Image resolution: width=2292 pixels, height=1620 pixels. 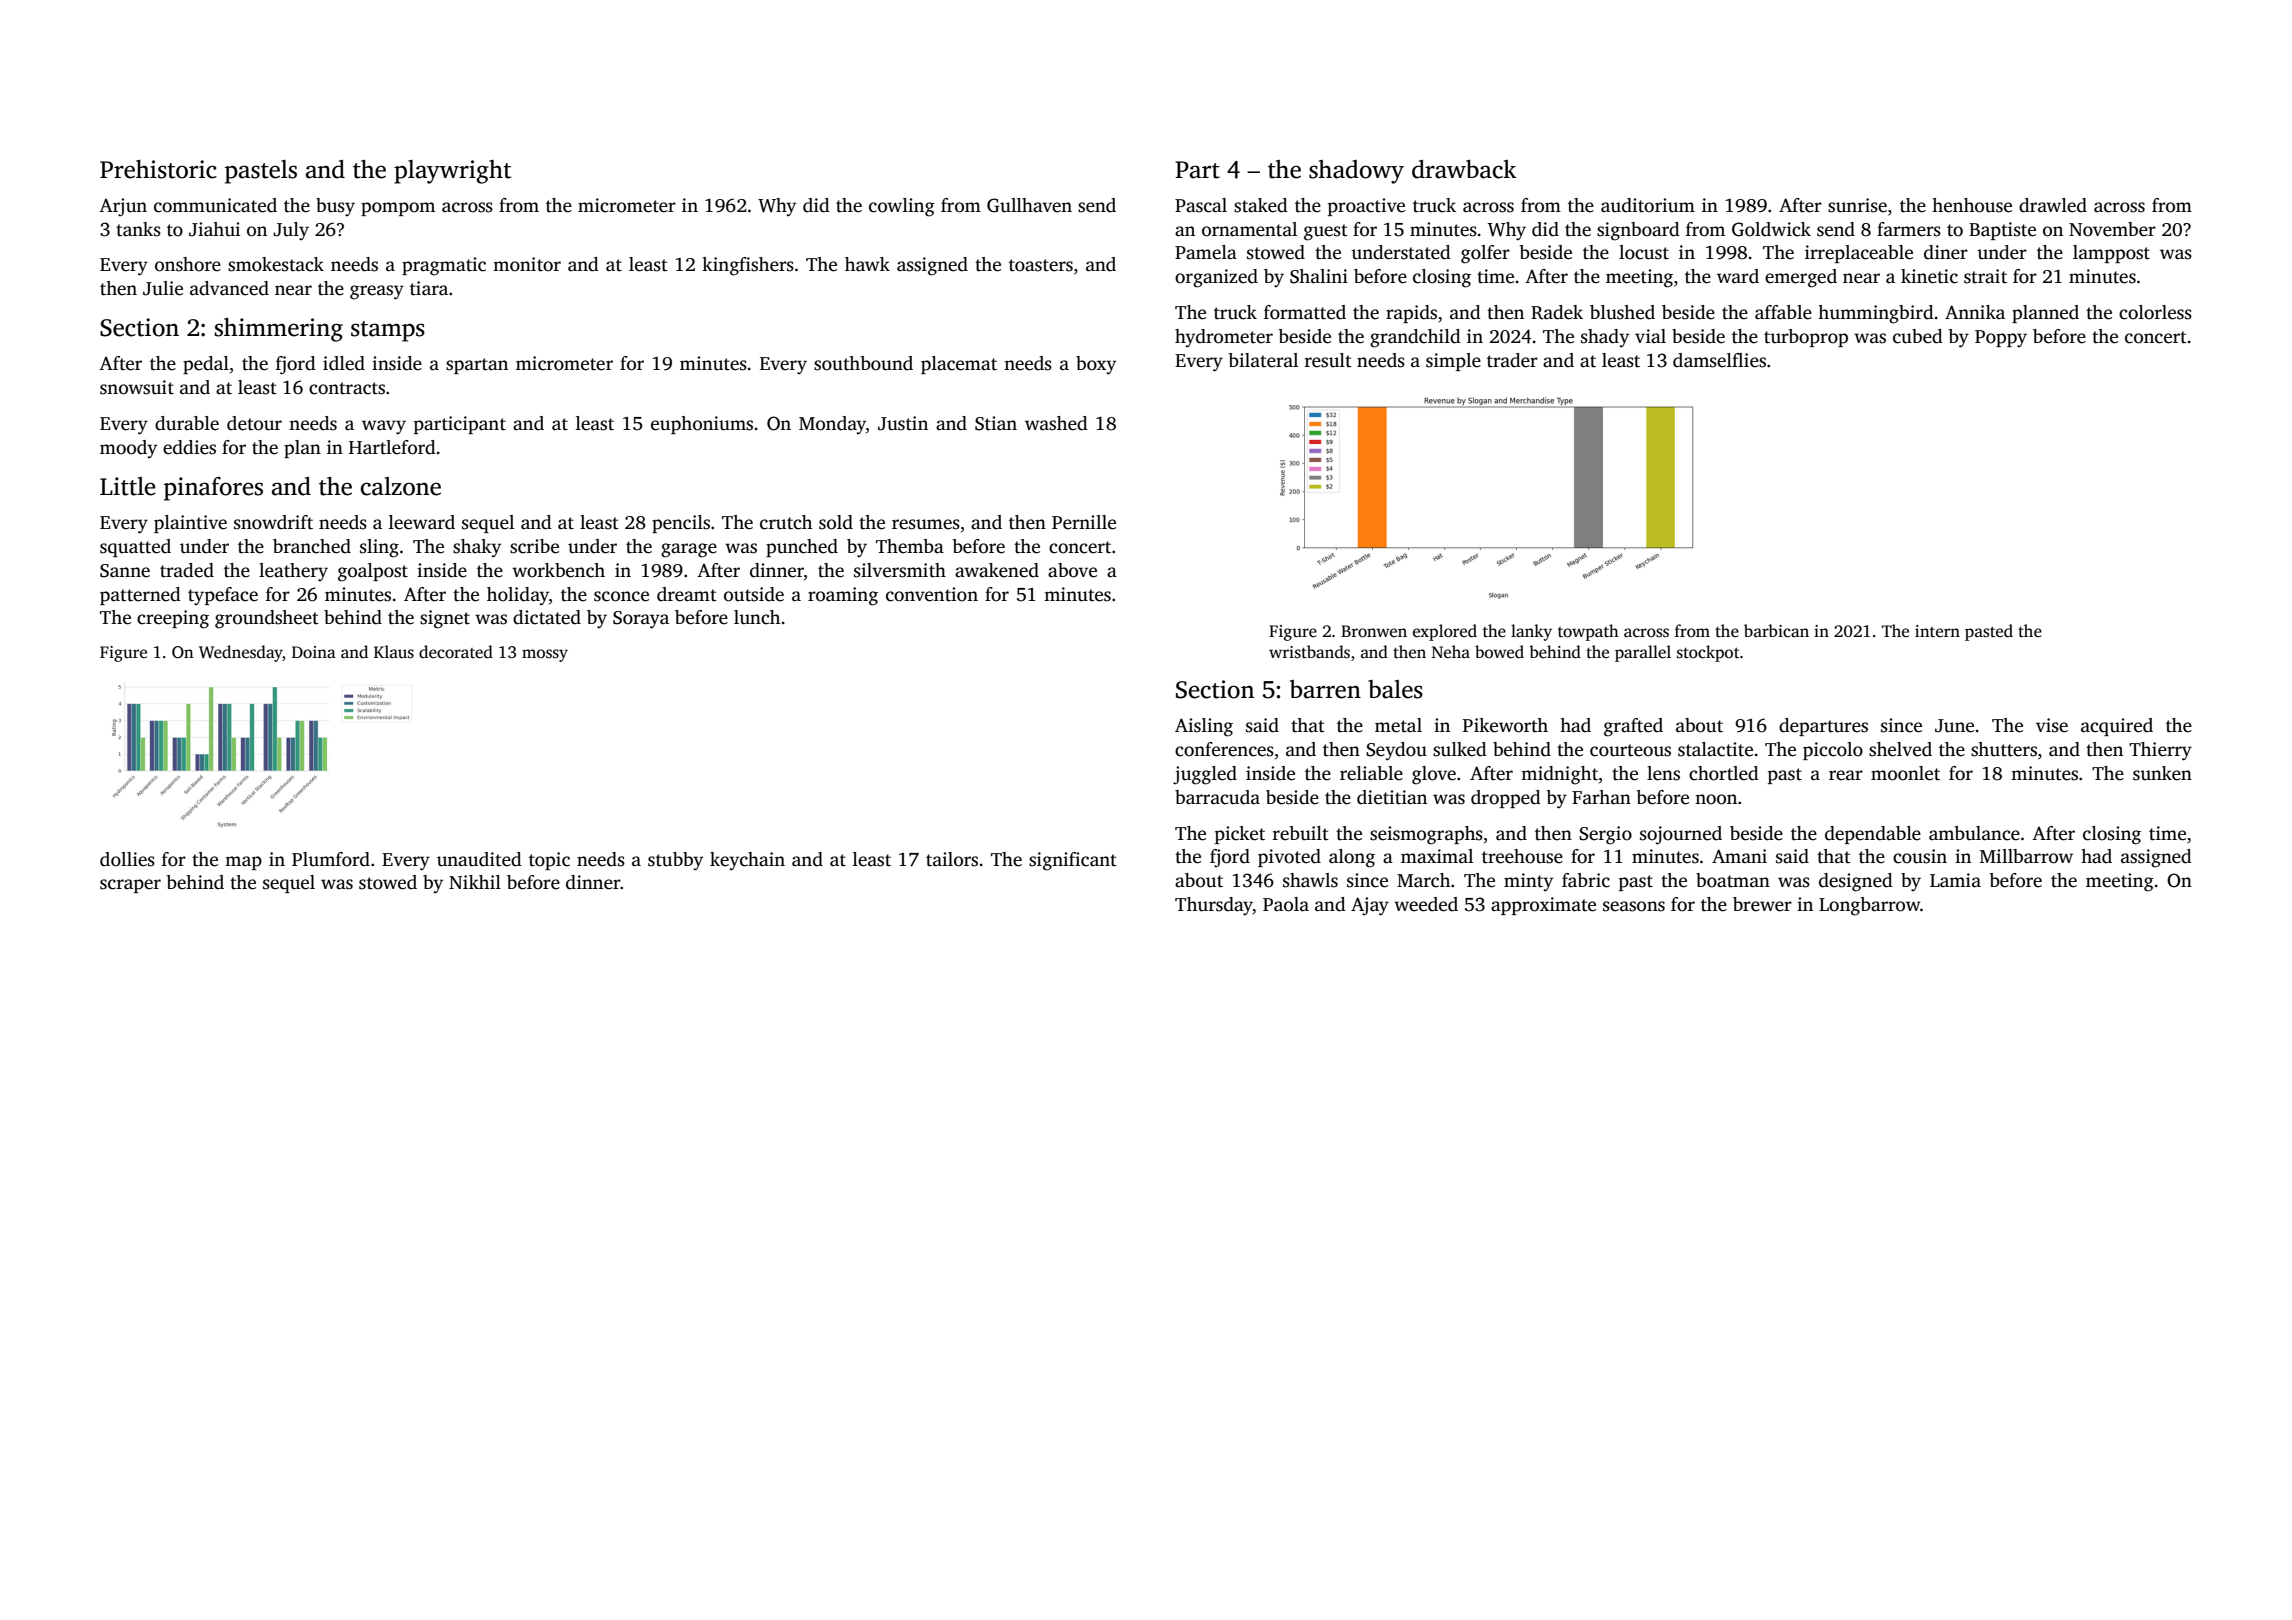 I want to click on sunrise, so click(x=1857, y=205).
